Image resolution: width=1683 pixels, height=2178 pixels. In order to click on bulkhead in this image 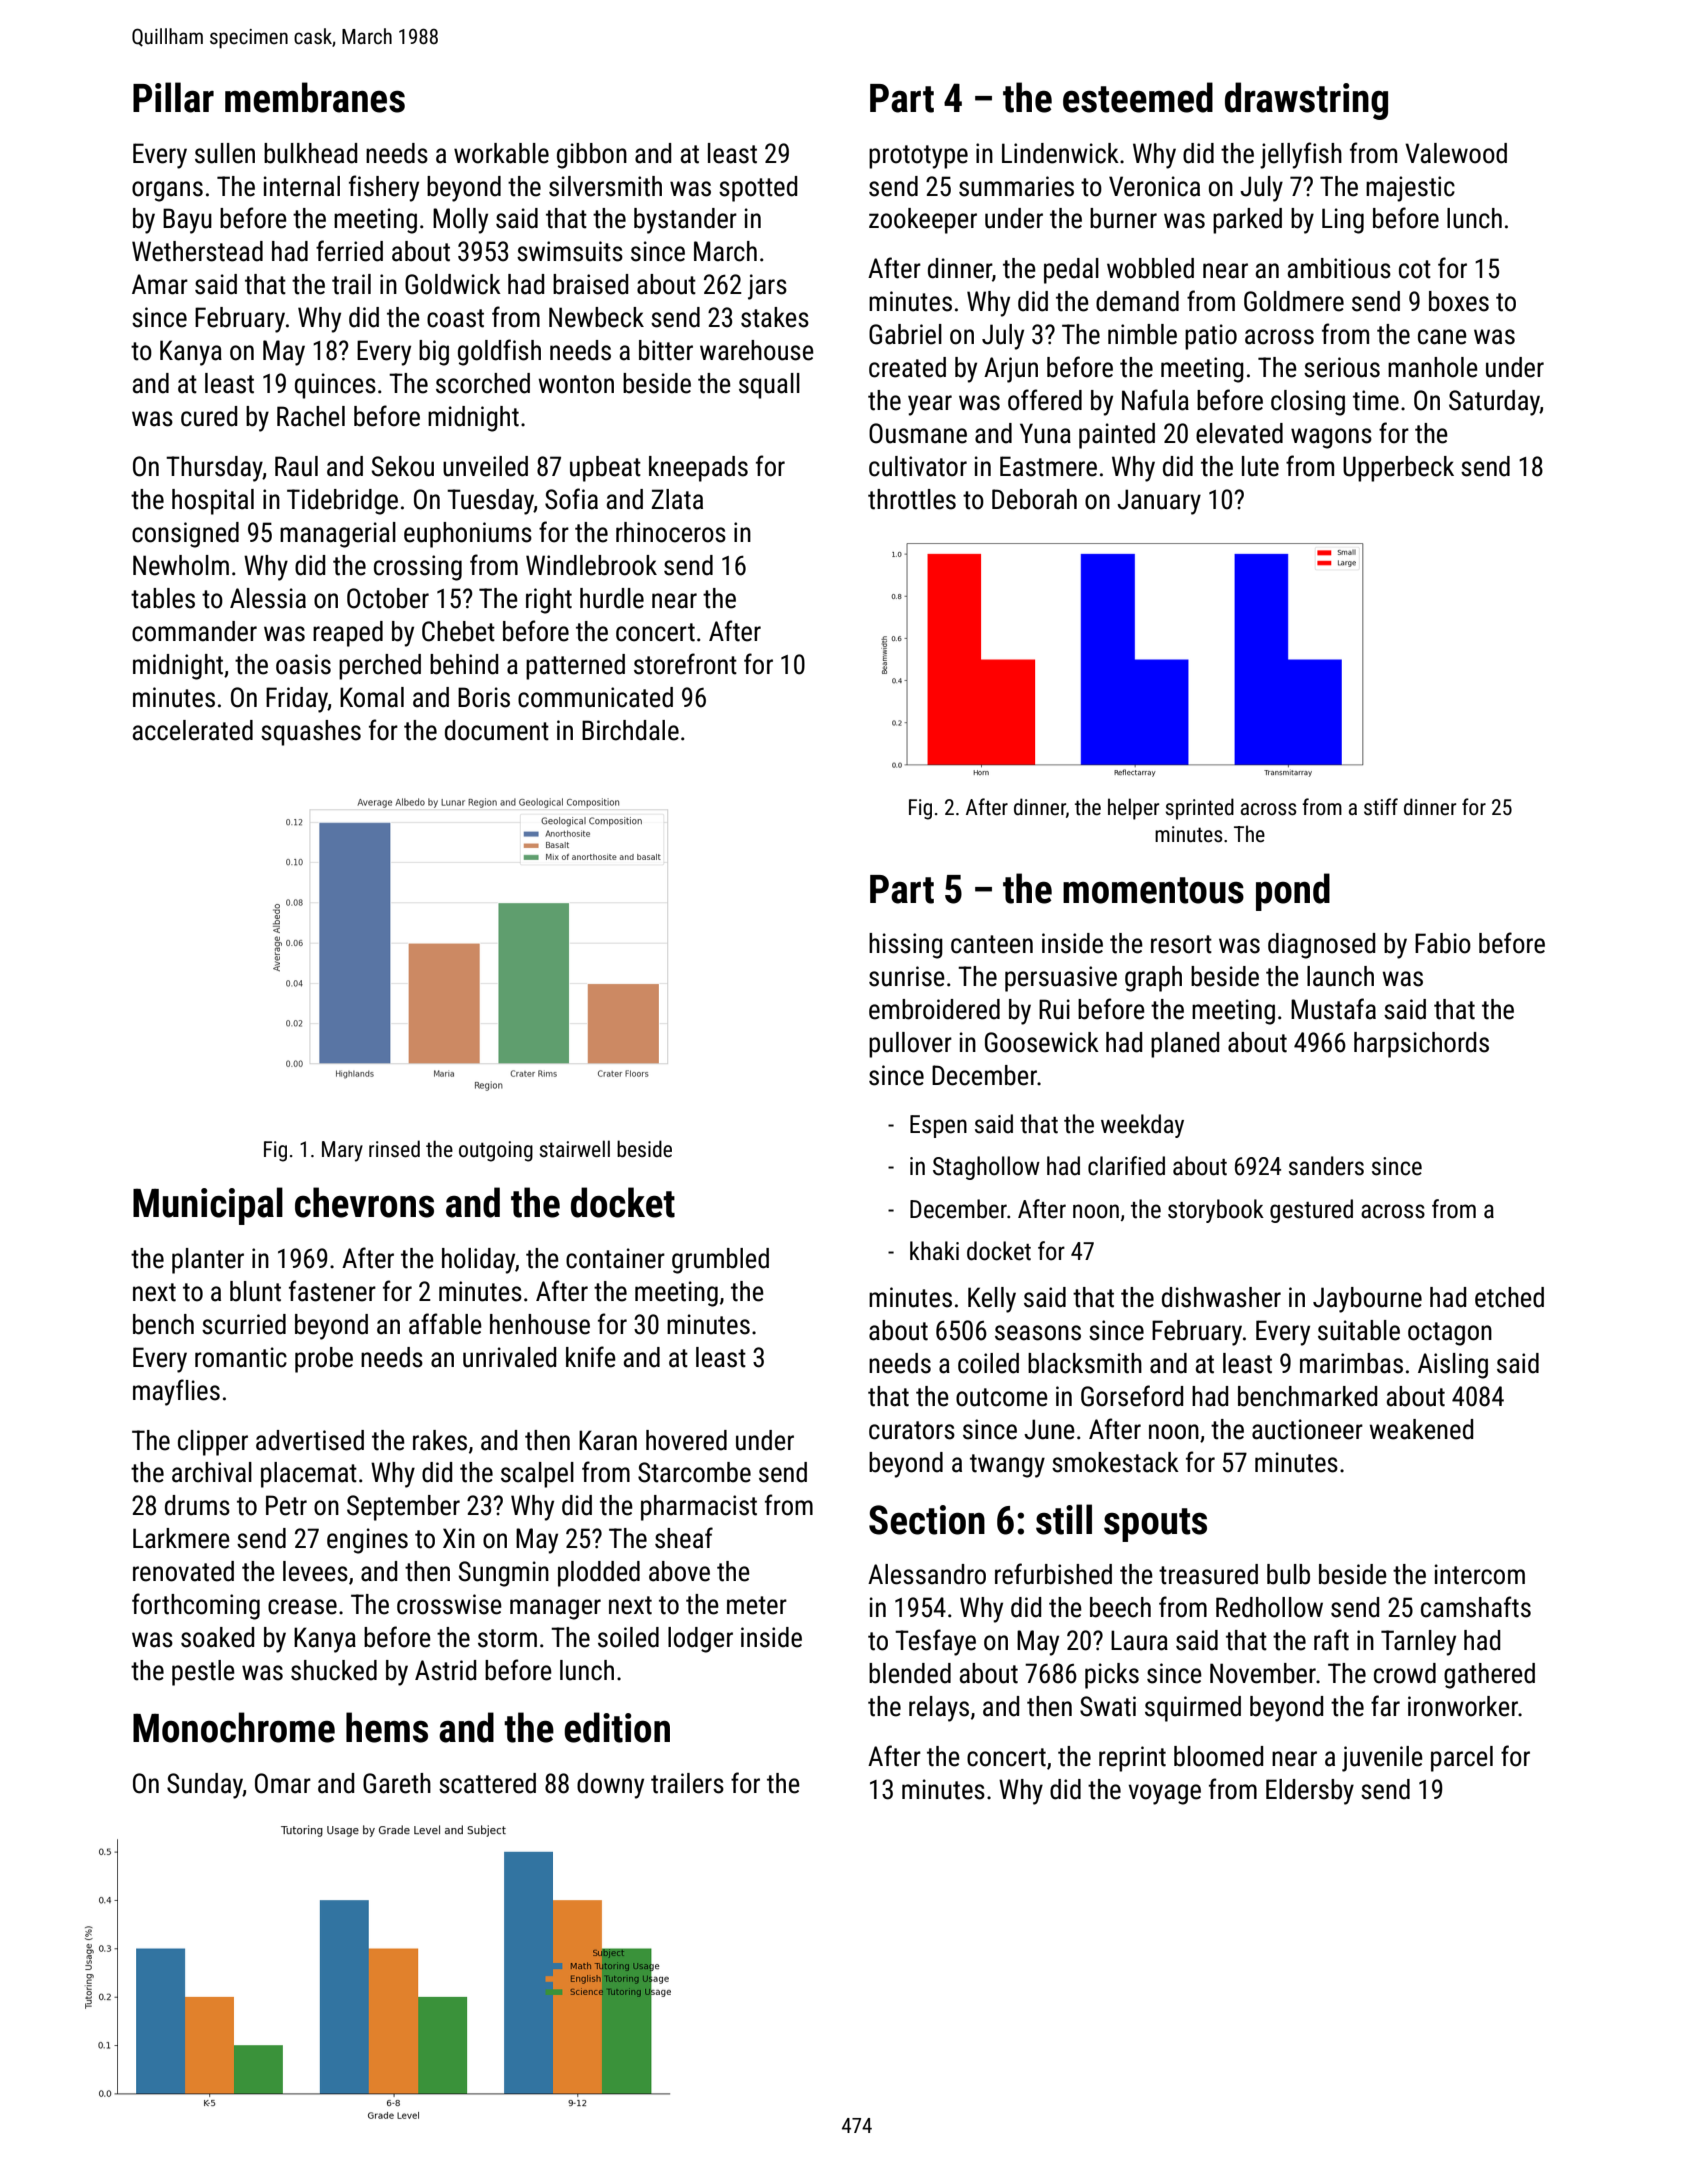, I will do `click(310, 153)`.
